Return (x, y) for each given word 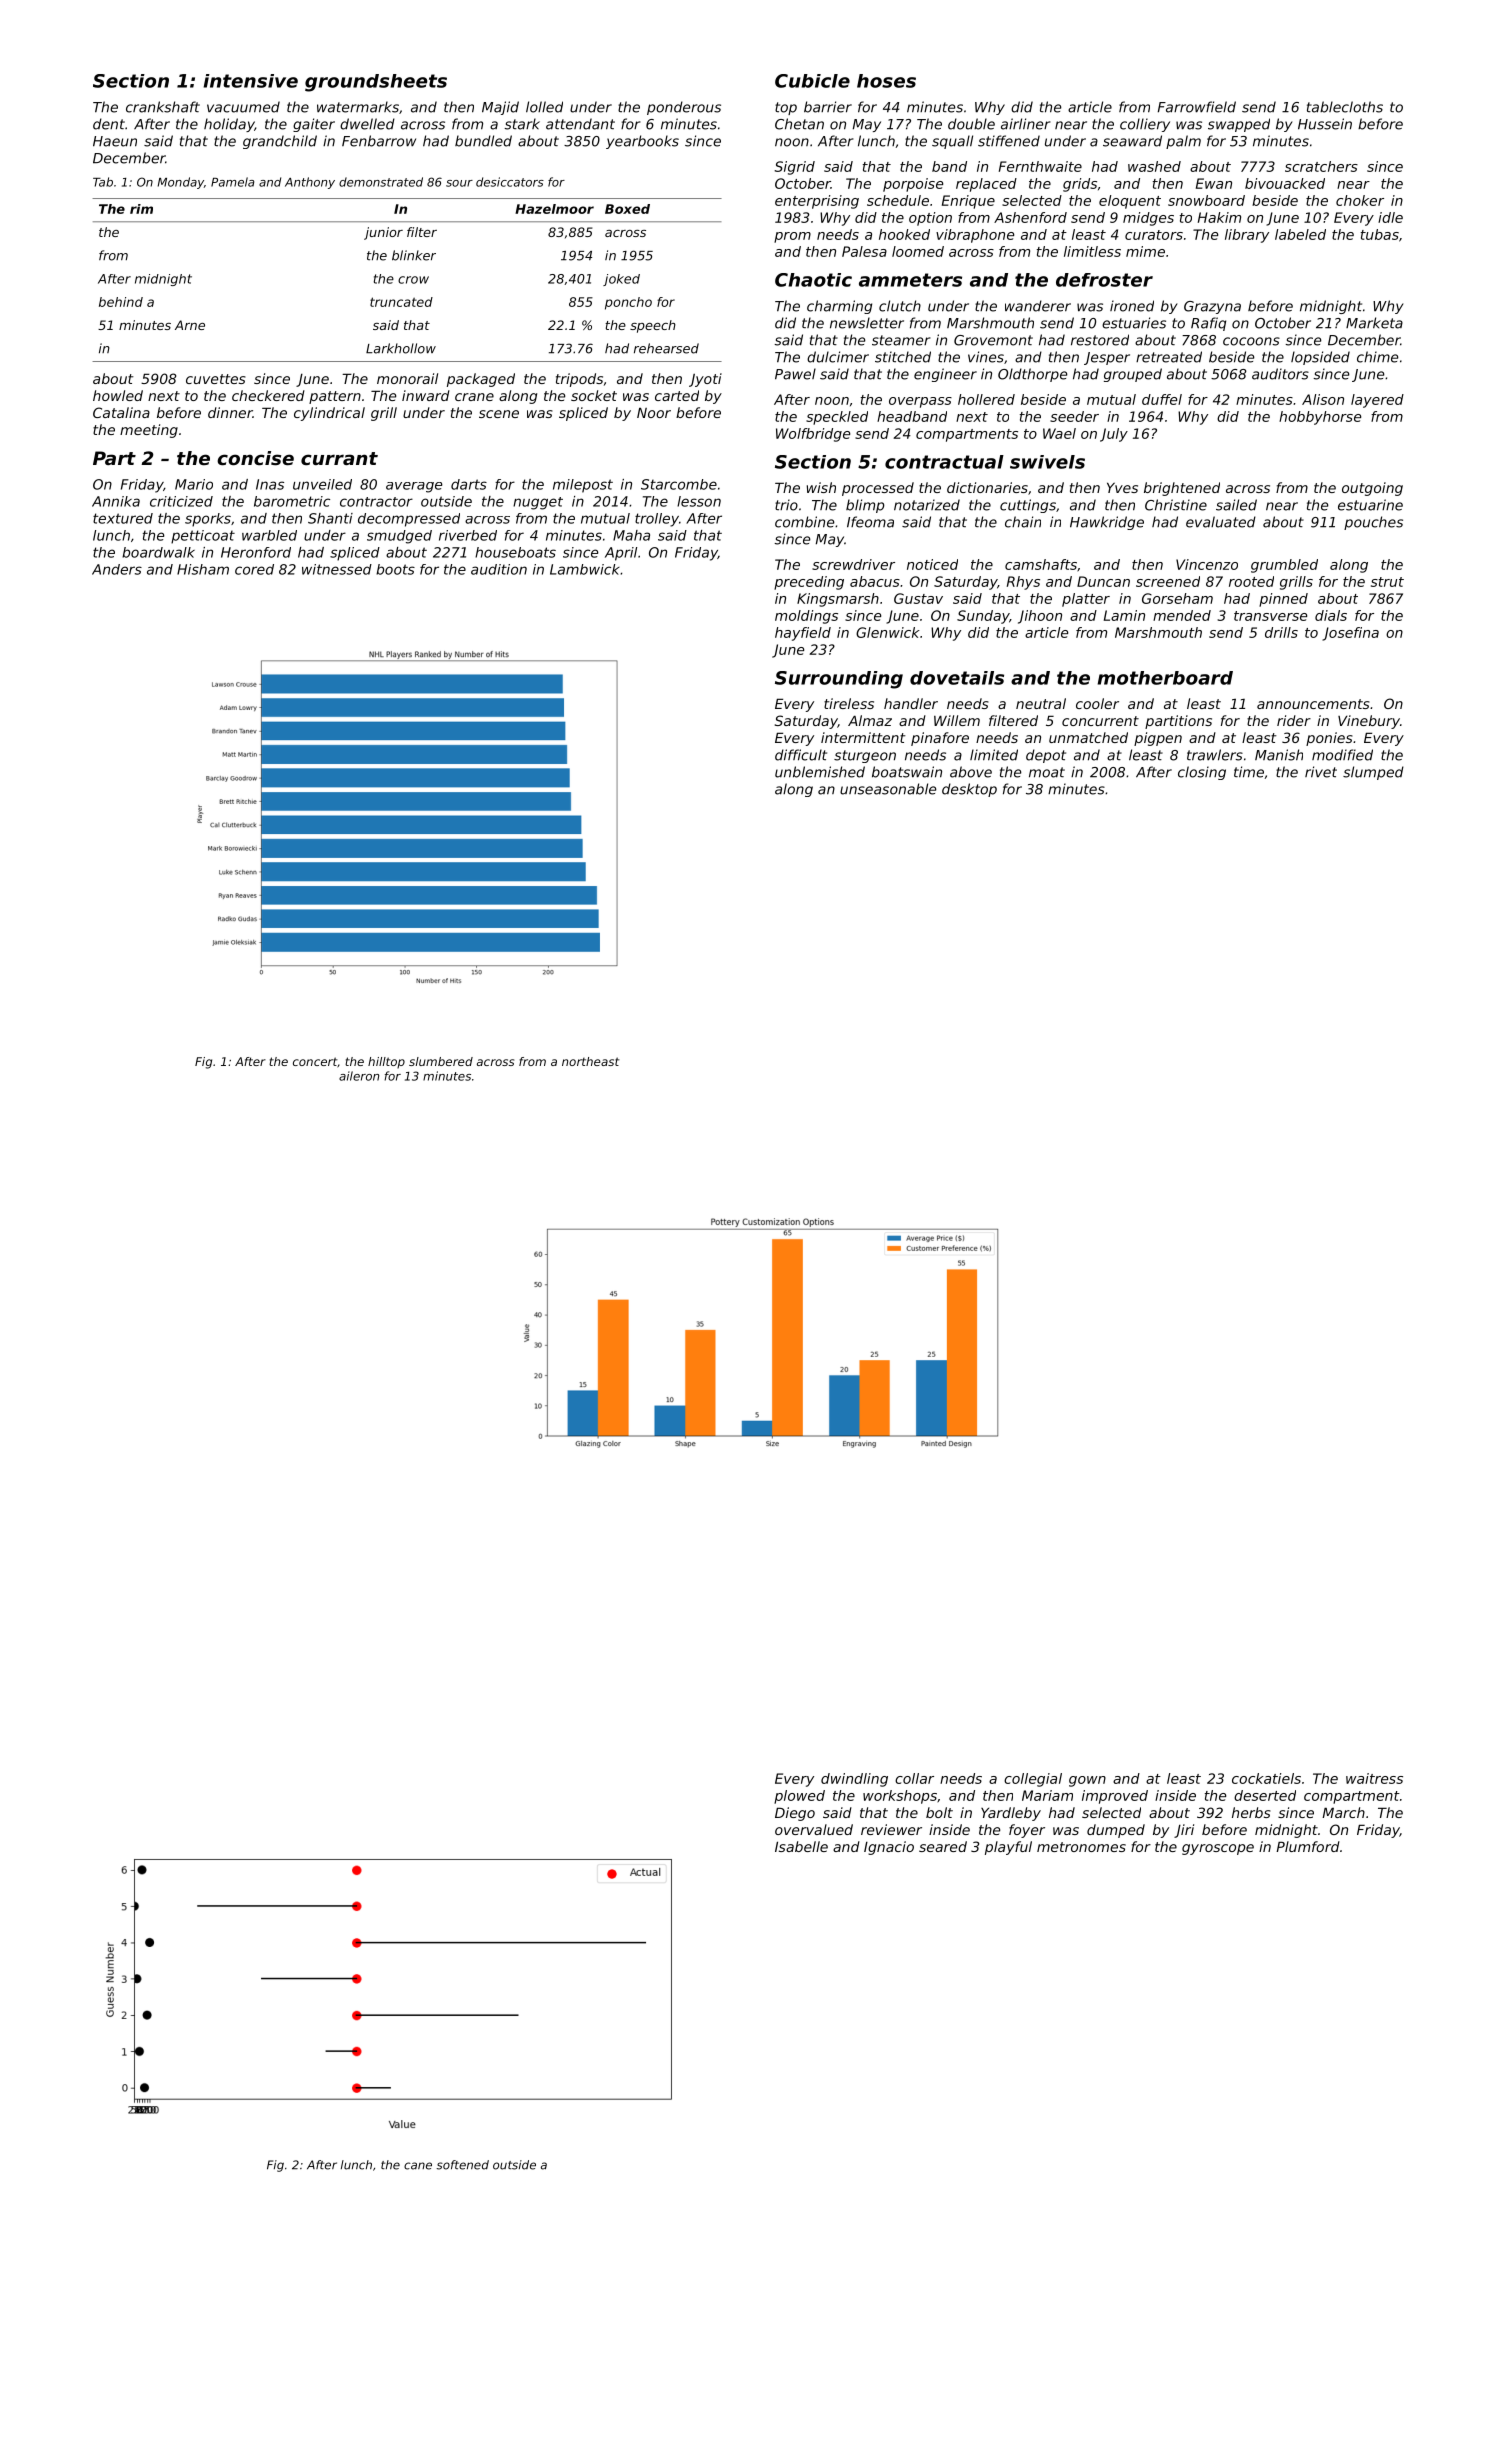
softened (462, 2165)
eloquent (1130, 202)
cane (418, 2166)
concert (315, 1061)
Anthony (310, 183)
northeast (591, 1061)
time (1249, 772)
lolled (544, 107)
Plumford (1308, 1846)
